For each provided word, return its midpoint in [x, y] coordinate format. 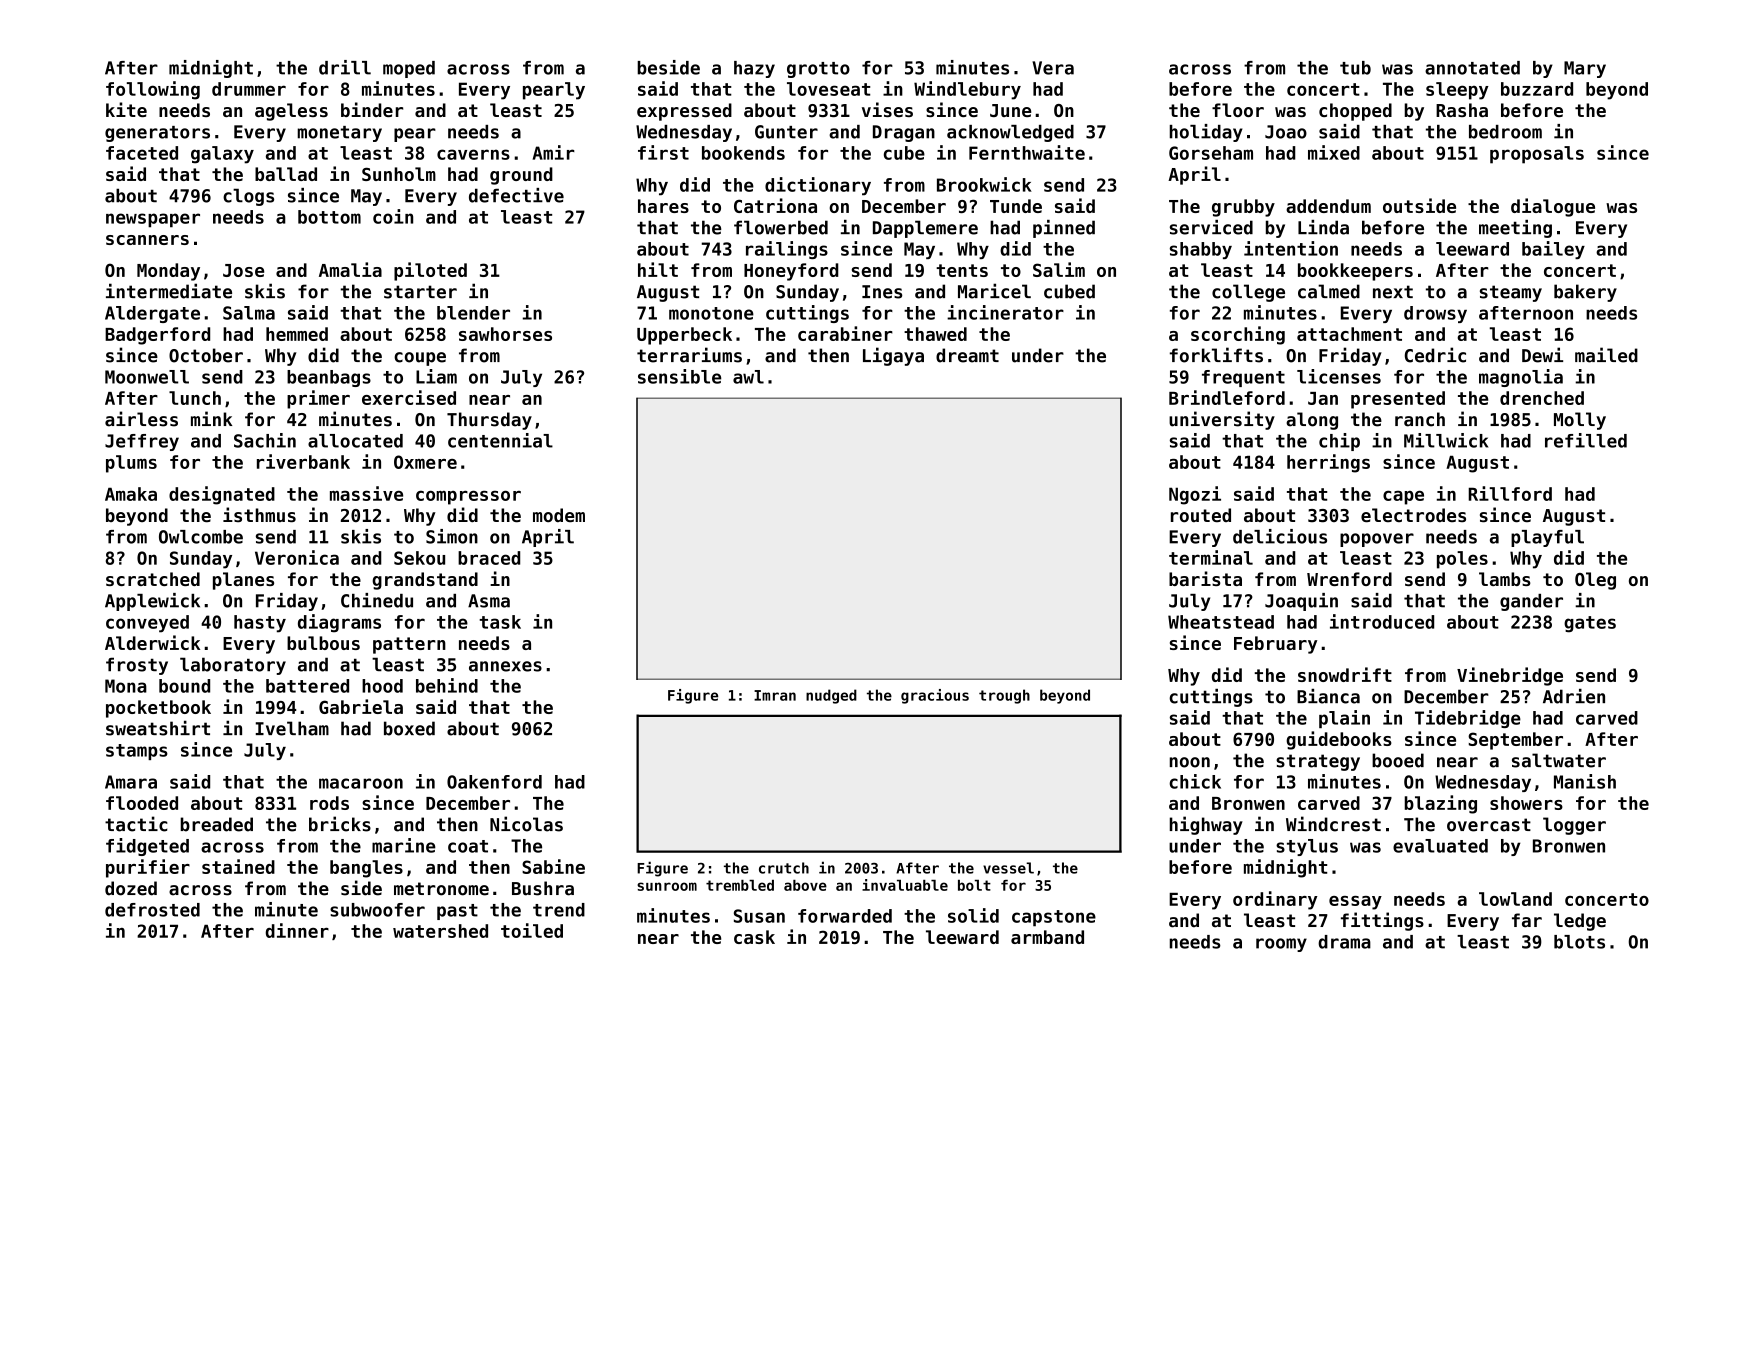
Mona [126, 686]
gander [1531, 602]
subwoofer [377, 910]
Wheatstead [1221, 622]
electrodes [1413, 515]
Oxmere [425, 462]
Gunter [786, 132]
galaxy [222, 155]
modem [559, 515]
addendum [1328, 206]
